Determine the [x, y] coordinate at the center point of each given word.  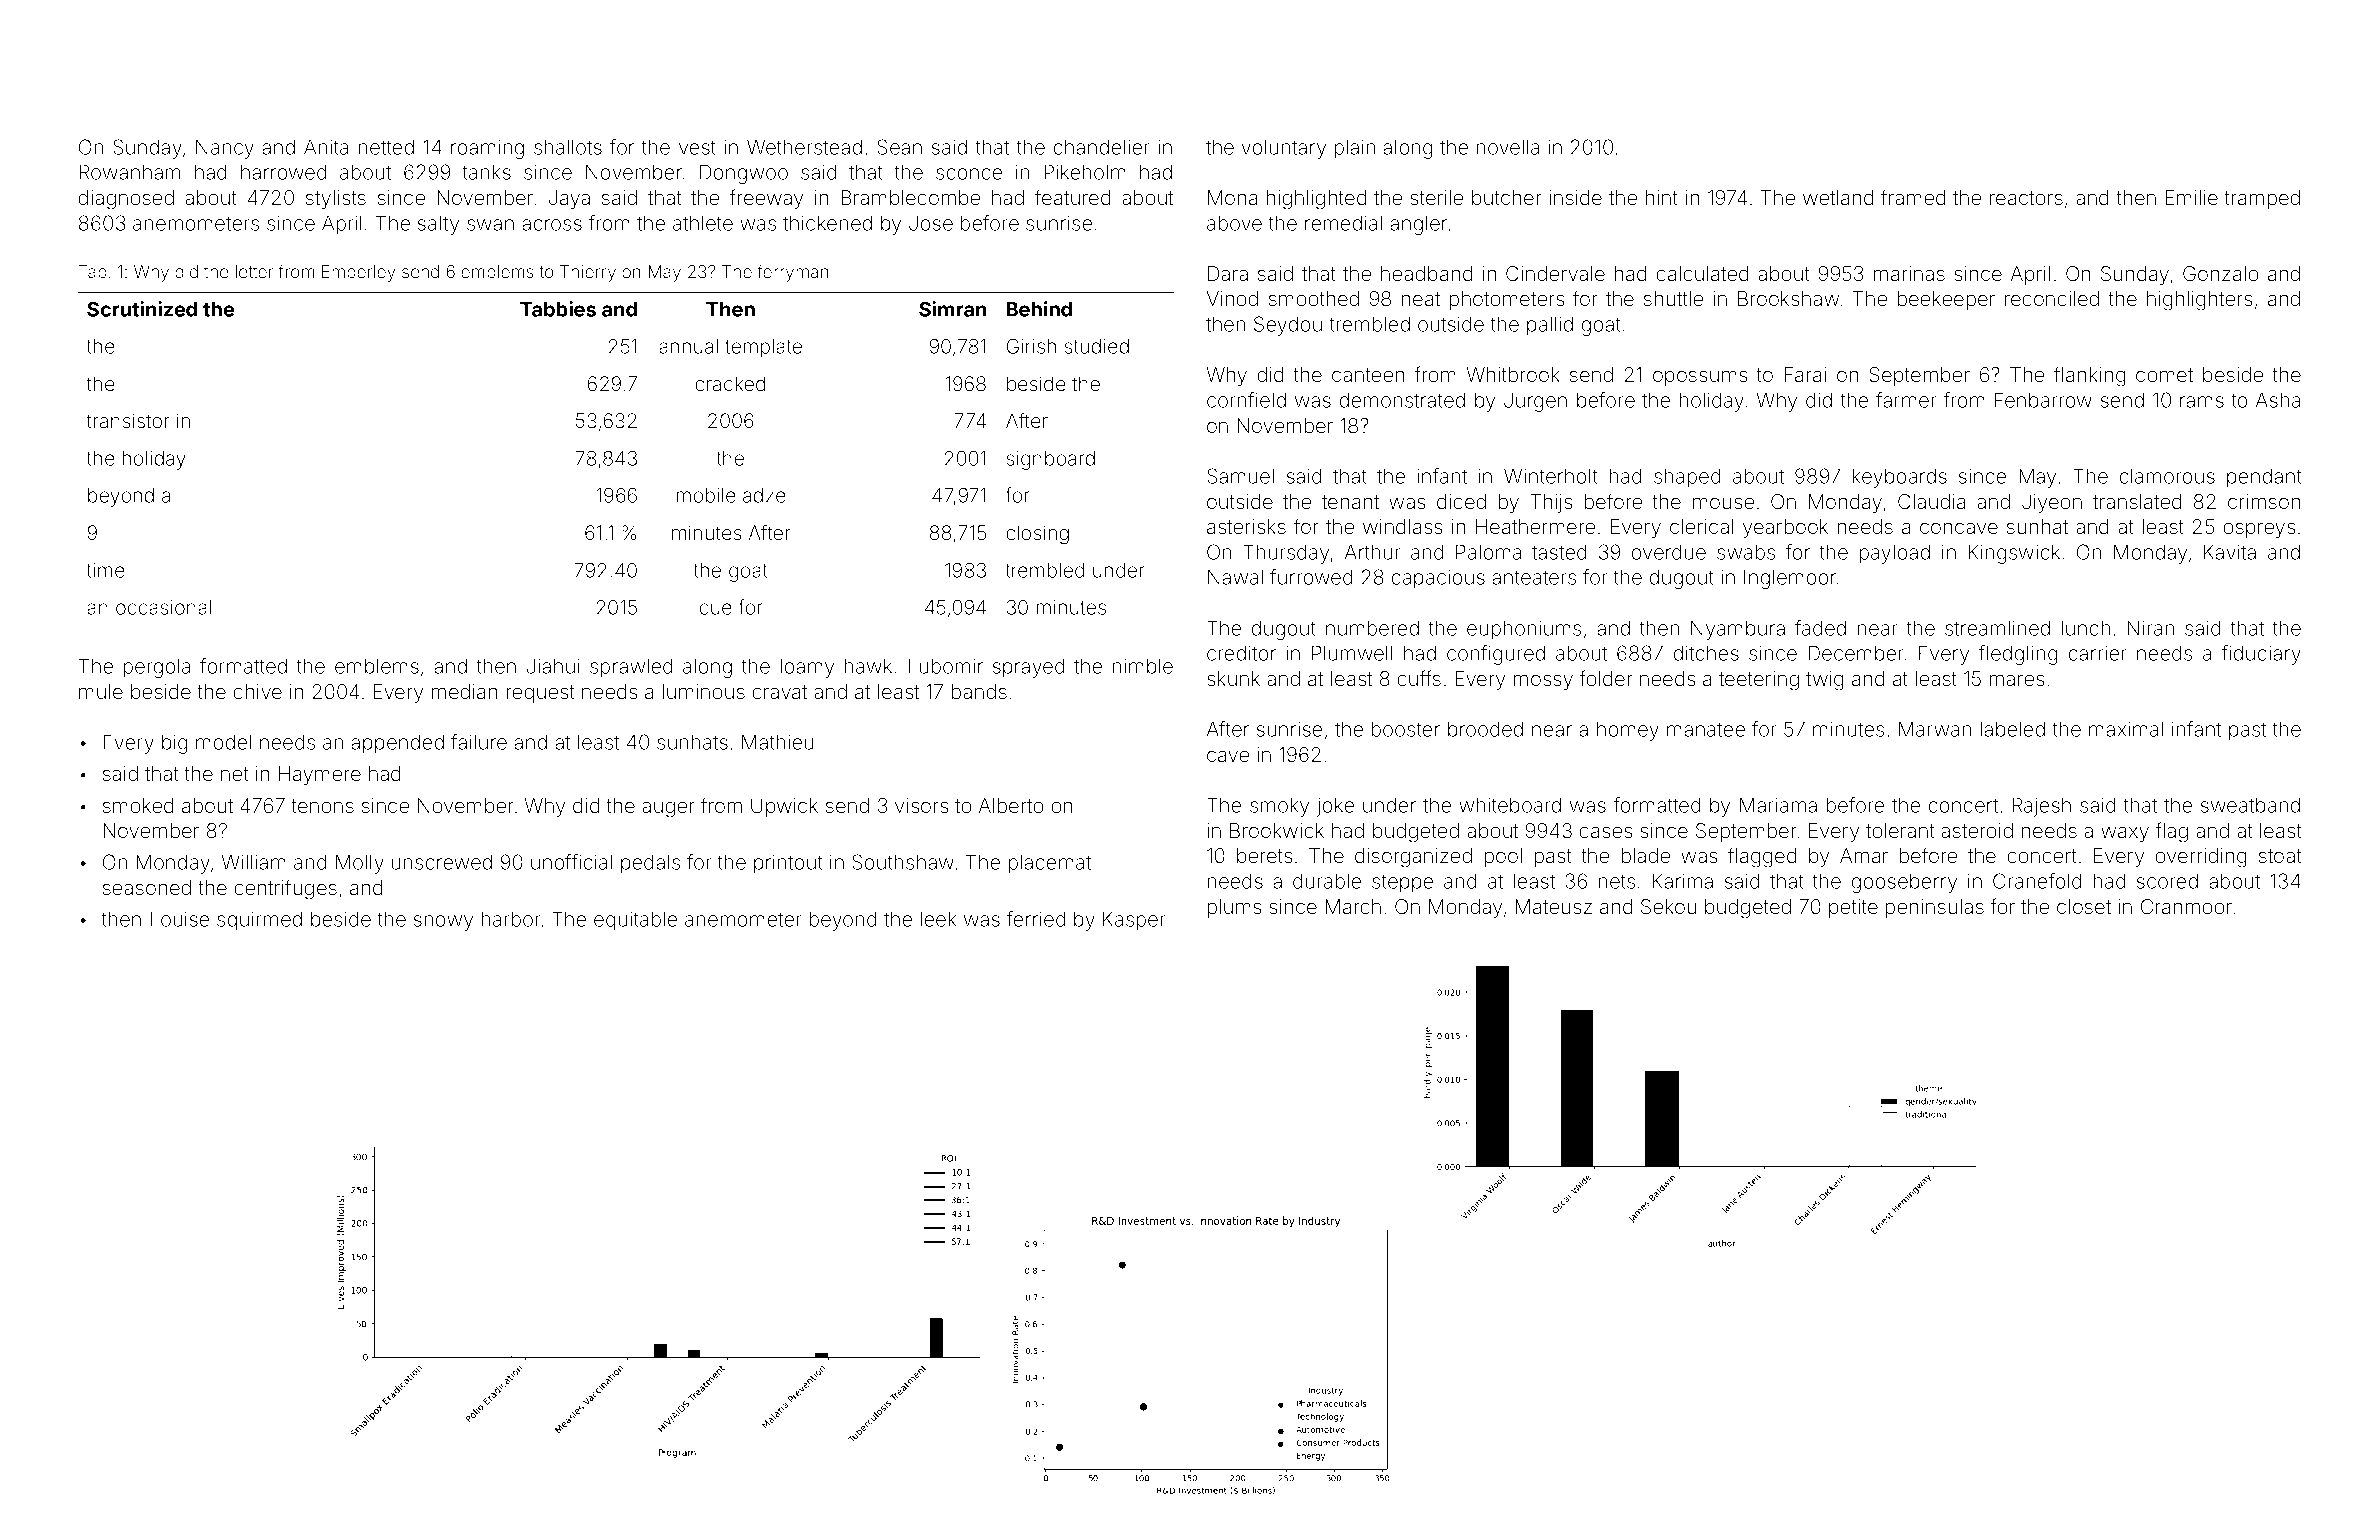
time [106, 570]
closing [1037, 535]
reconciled [2052, 298]
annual [688, 346]
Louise [179, 919]
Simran [952, 309]
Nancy [225, 149]
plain [1355, 149]
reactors [2026, 198]
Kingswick [2014, 554]
